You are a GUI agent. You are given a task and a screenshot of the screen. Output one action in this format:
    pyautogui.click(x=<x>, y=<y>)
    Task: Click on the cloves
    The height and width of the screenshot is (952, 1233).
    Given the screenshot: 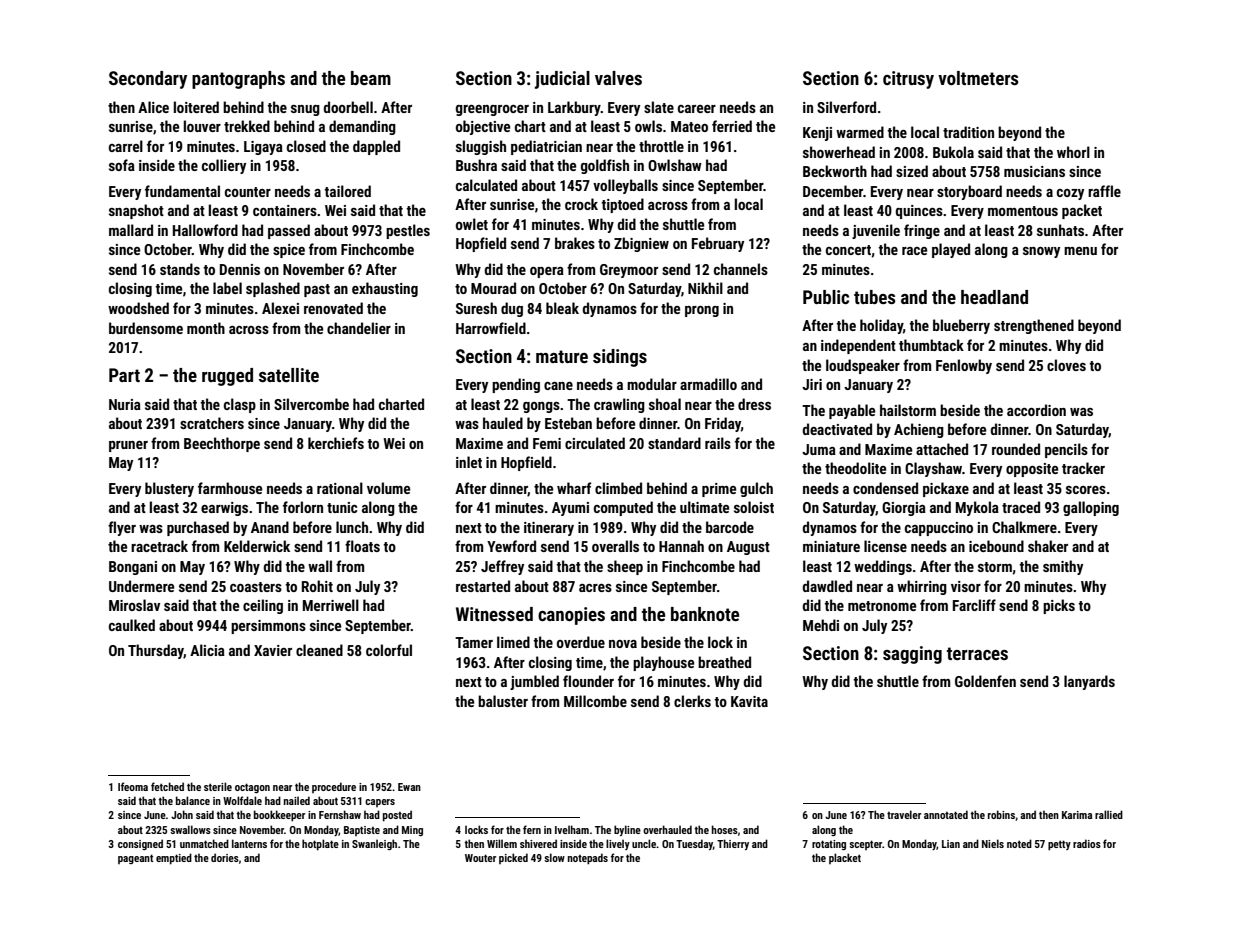 What is the action you would take?
    pyautogui.click(x=1066, y=365)
